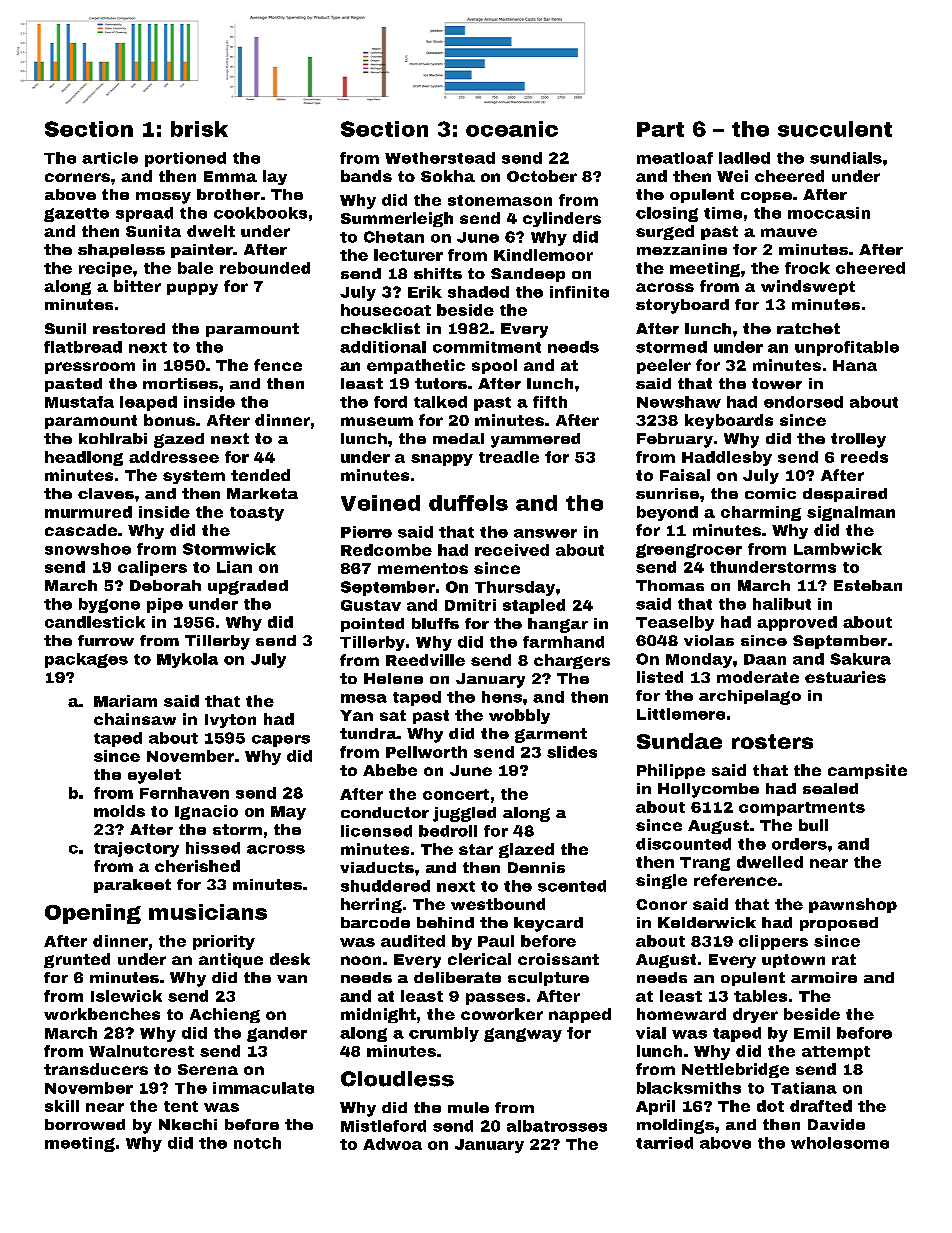 The height and width of the screenshot is (1233, 952). I want to click on fifth, so click(550, 402).
